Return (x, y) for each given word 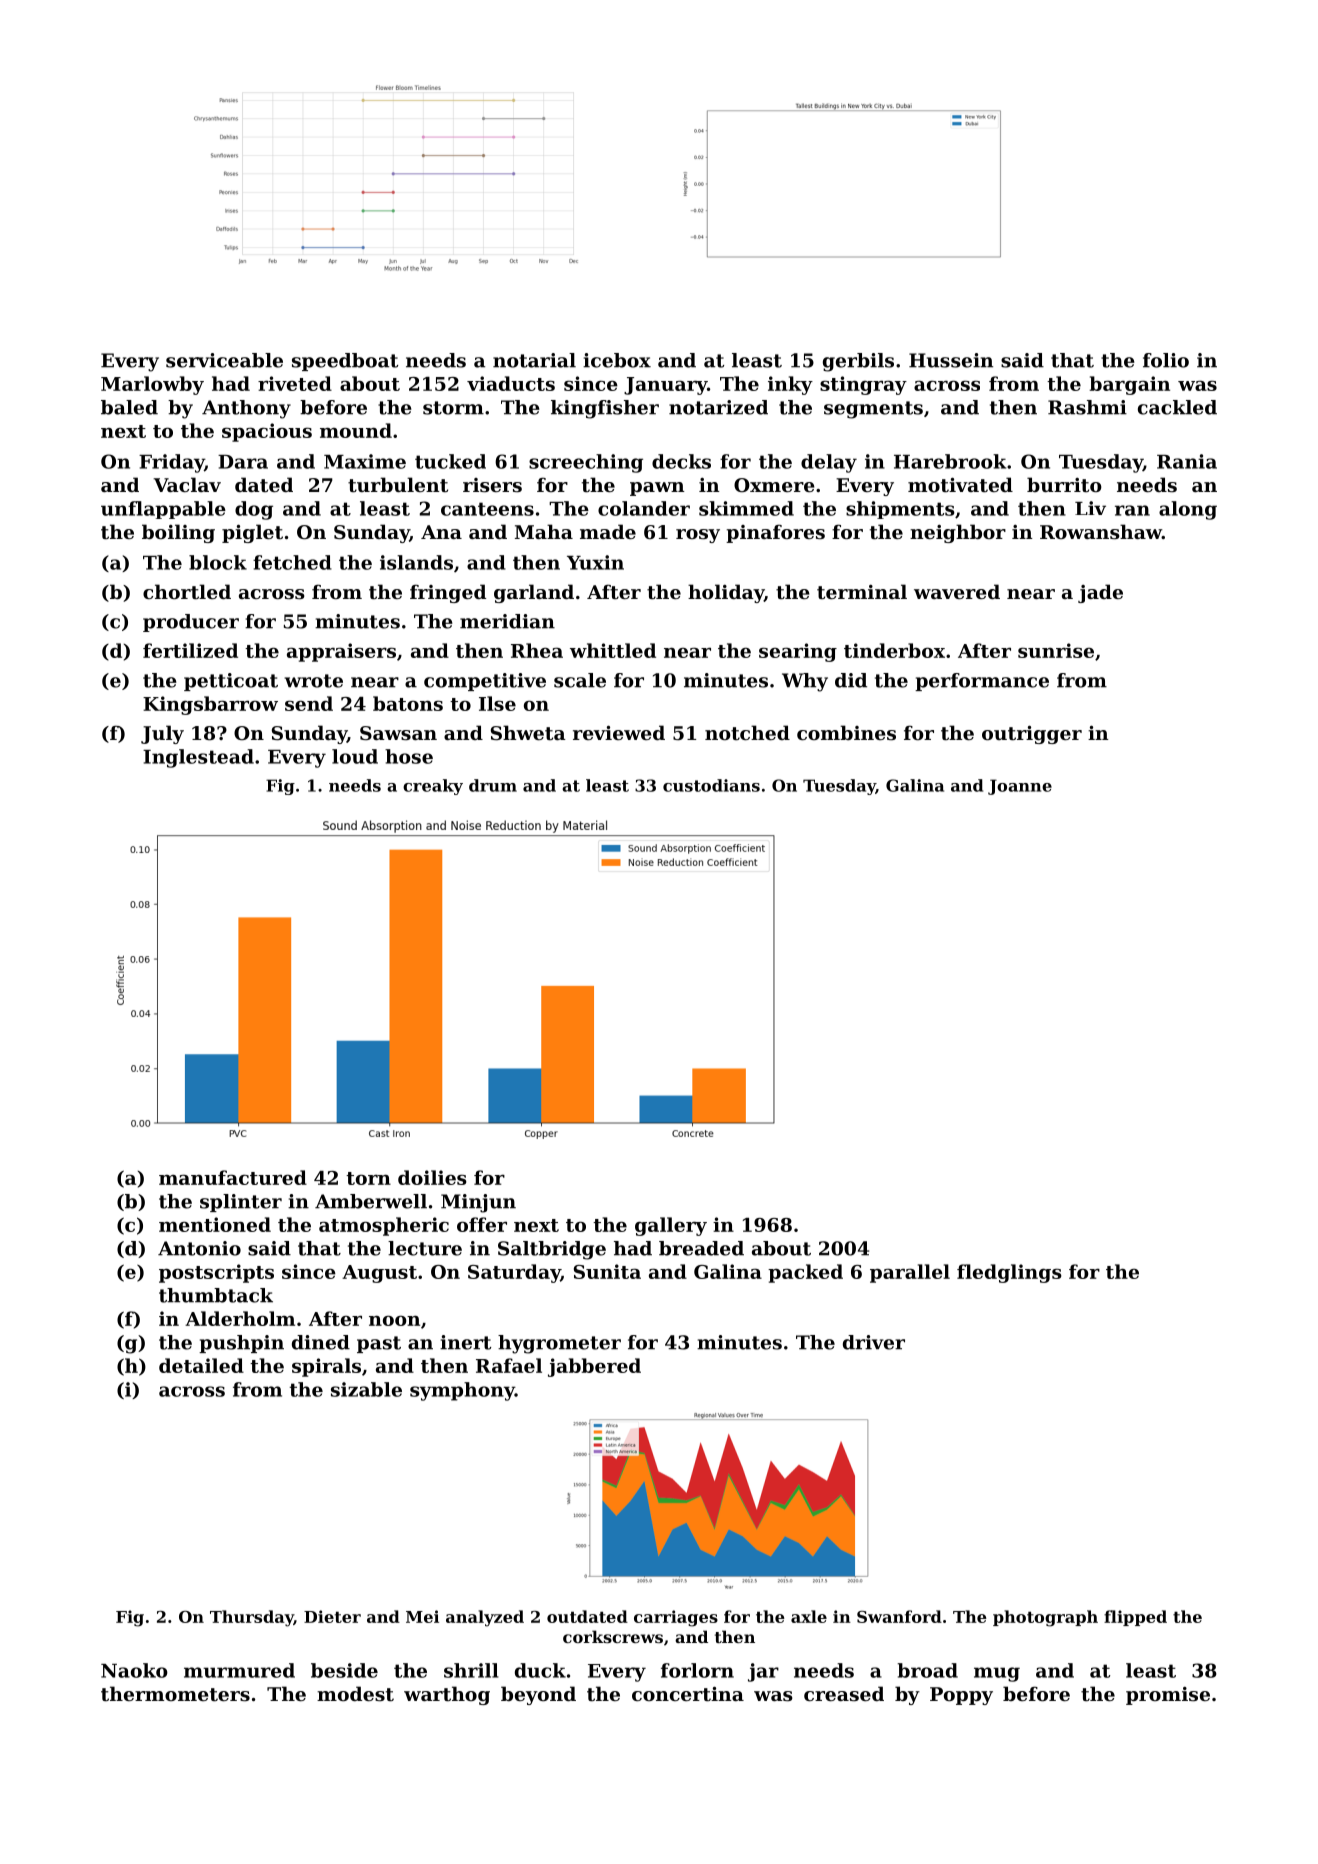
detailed (201, 1365)
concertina (688, 1694)
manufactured (233, 1177)
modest (355, 1694)
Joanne (1020, 787)
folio (1166, 360)
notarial (534, 360)
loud (355, 756)
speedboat (345, 362)
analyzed (485, 1618)
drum (493, 785)
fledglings (1009, 1273)
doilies (432, 1177)
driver (874, 1342)
